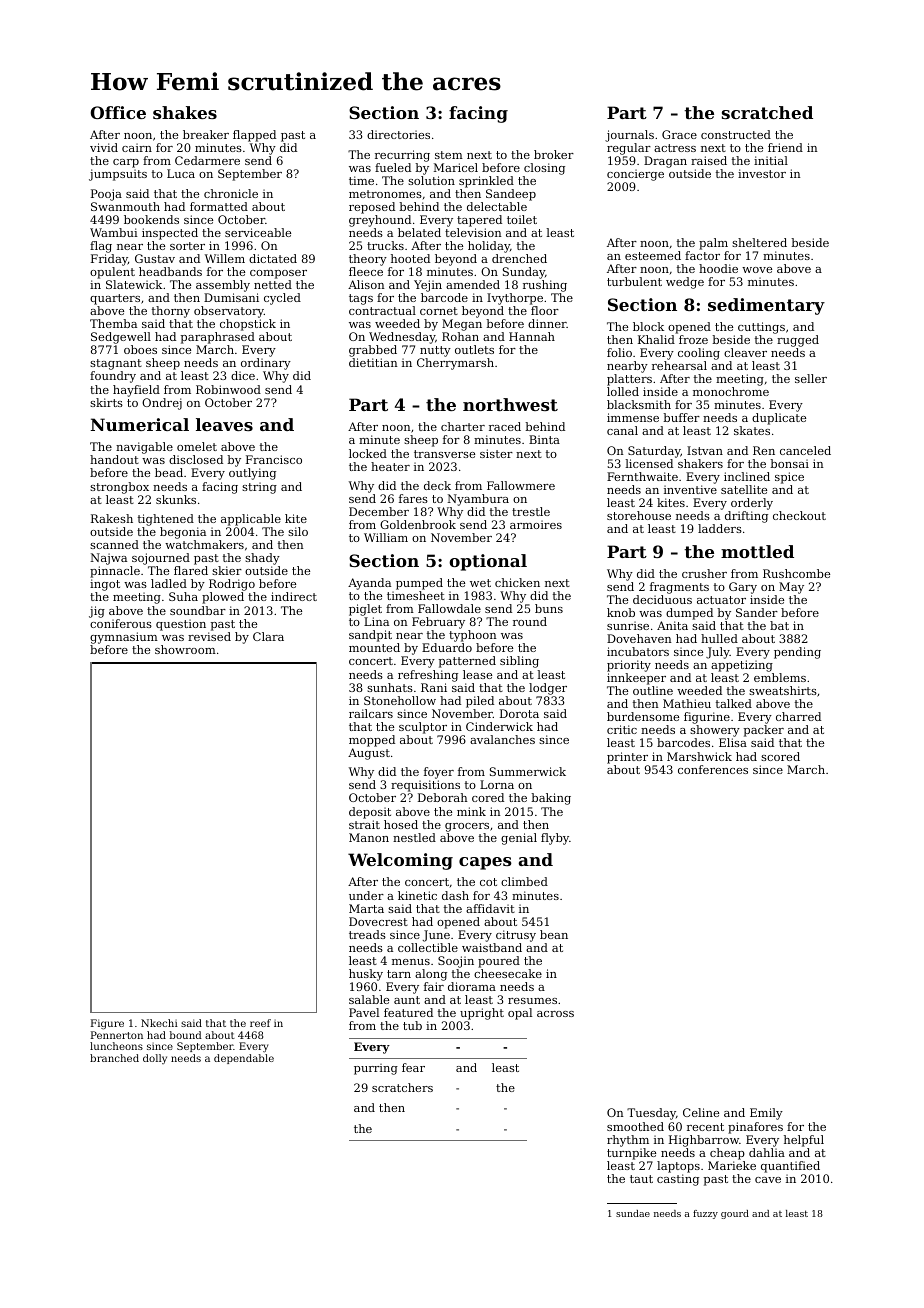 This document has height=1308, width=924. What do you see at coordinates (185, 112) in the document?
I see `shakes` at bounding box center [185, 112].
